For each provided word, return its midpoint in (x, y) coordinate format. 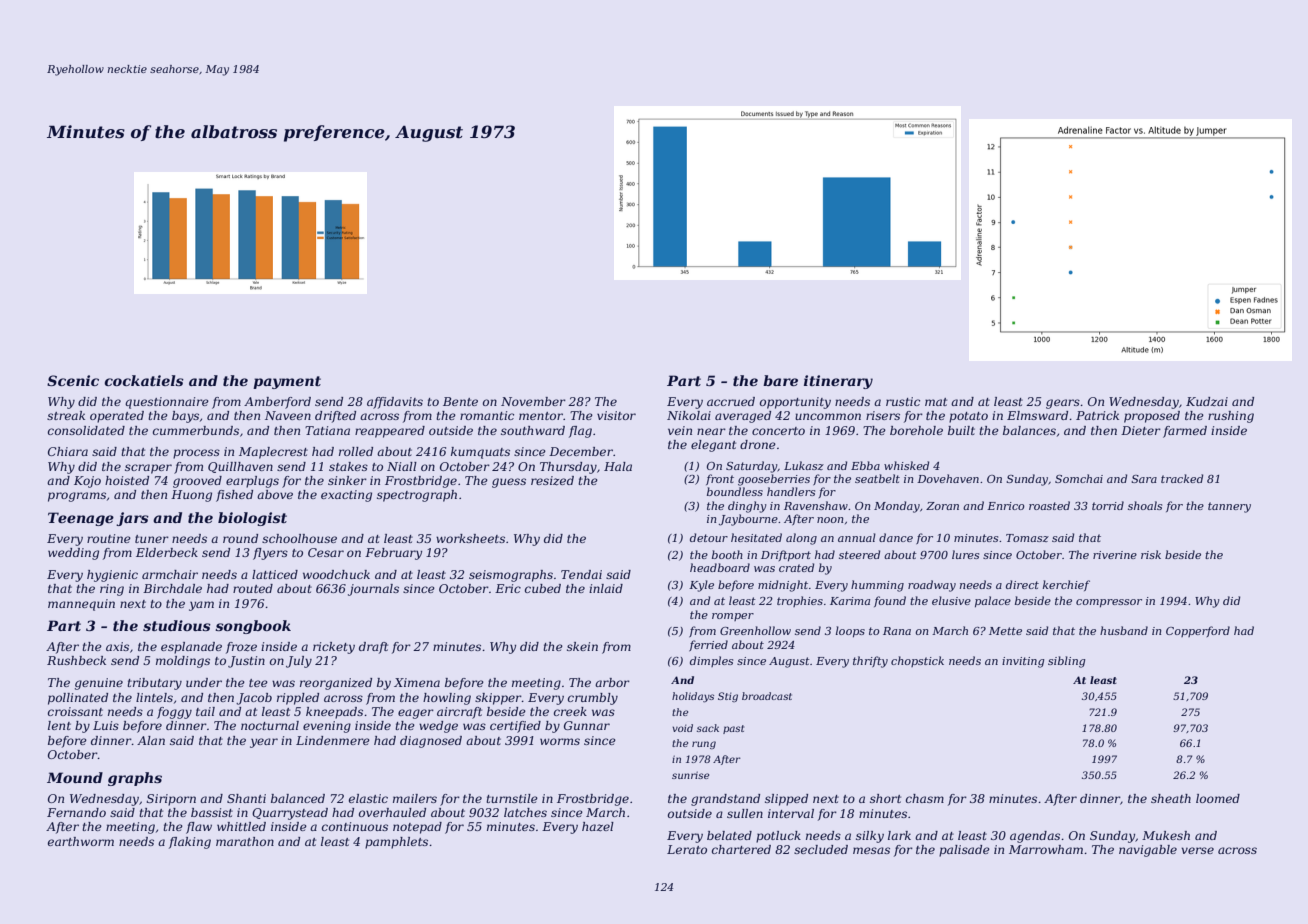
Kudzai (1207, 401)
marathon (245, 841)
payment (287, 382)
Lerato (687, 849)
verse (1197, 850)
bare (780, 380)
